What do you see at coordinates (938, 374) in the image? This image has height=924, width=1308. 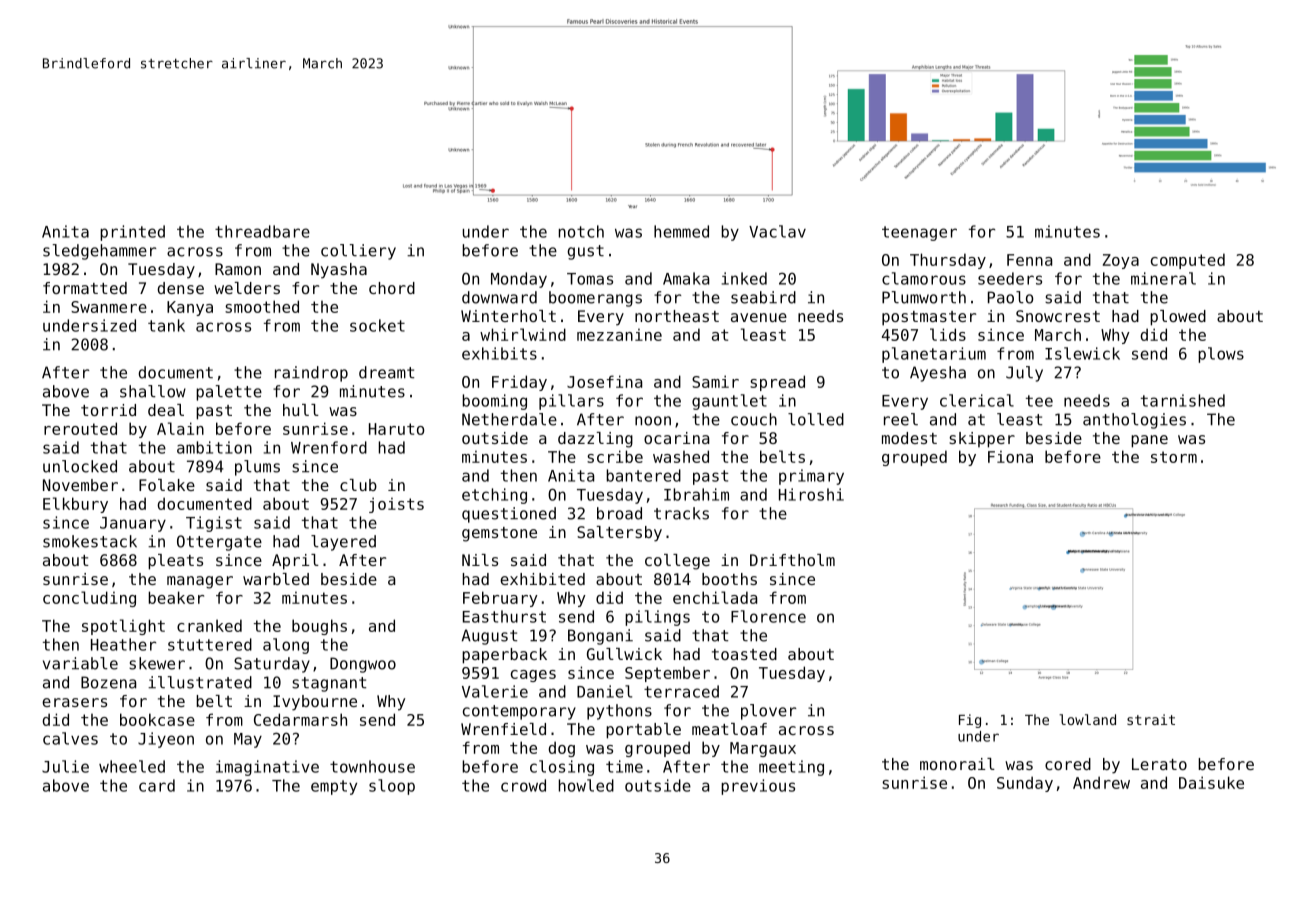 I see `Ayesha` at bounding box center [938, 374].
